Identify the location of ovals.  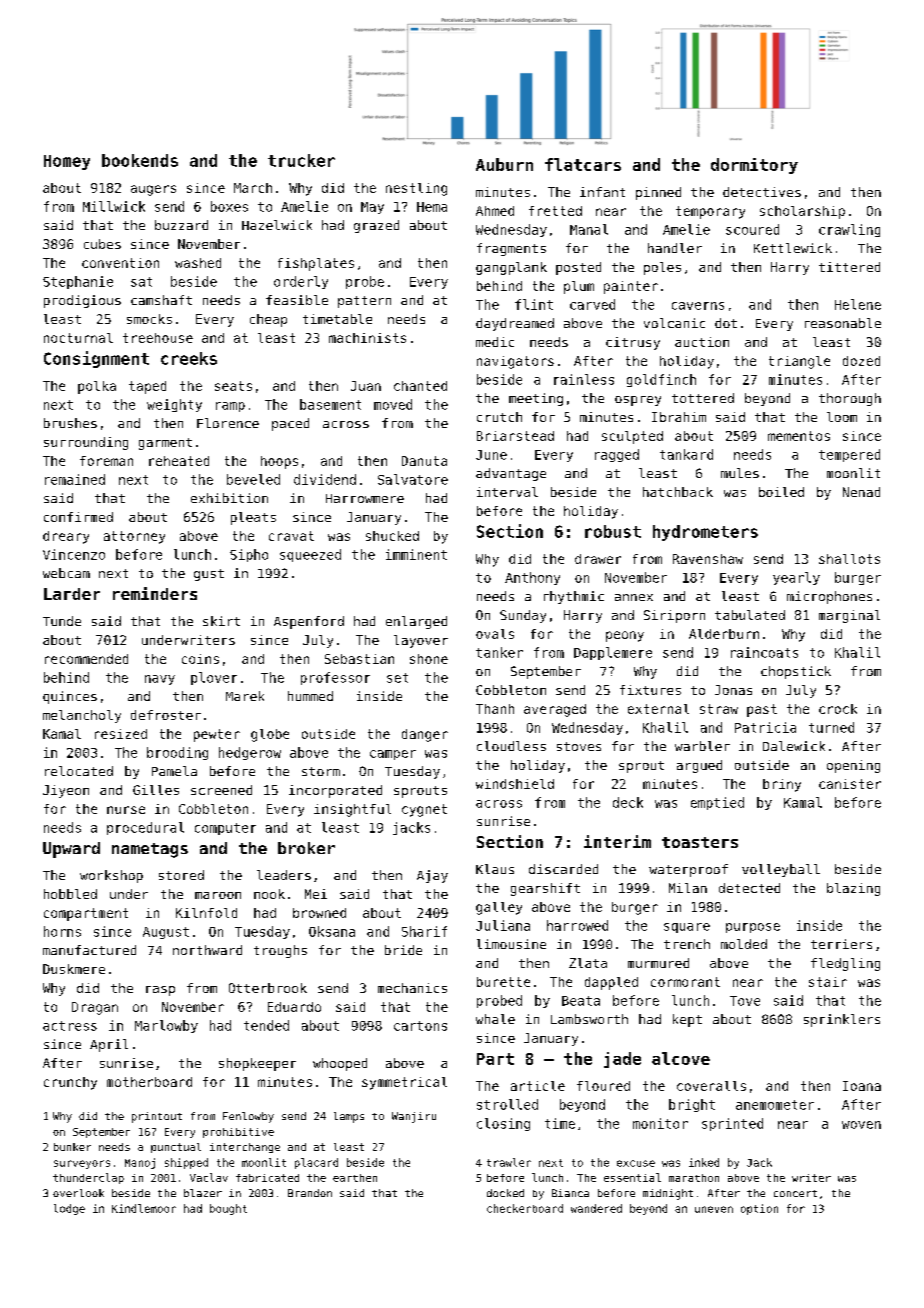
(495, 634).
